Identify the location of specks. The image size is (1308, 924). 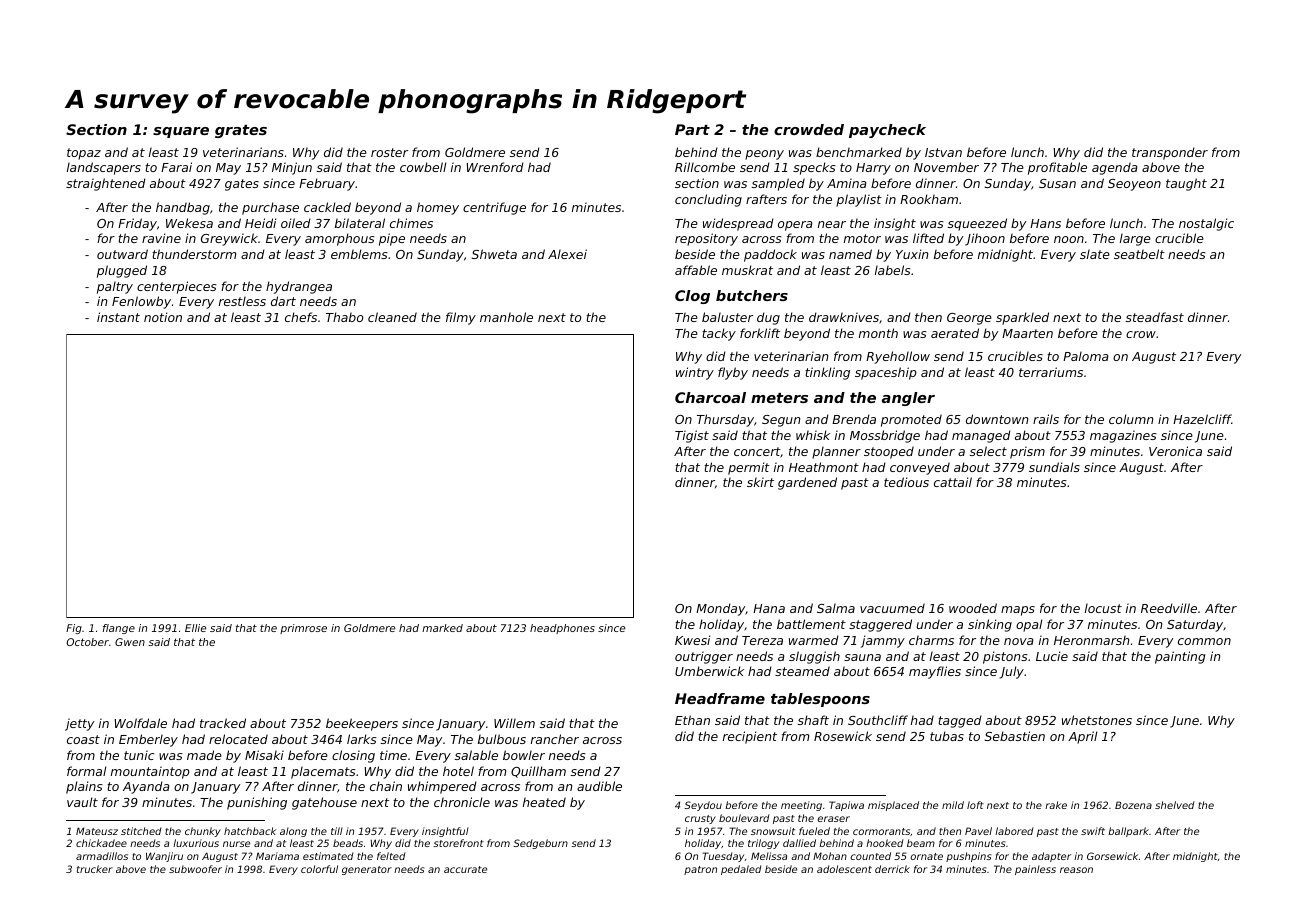
(814, 168).
